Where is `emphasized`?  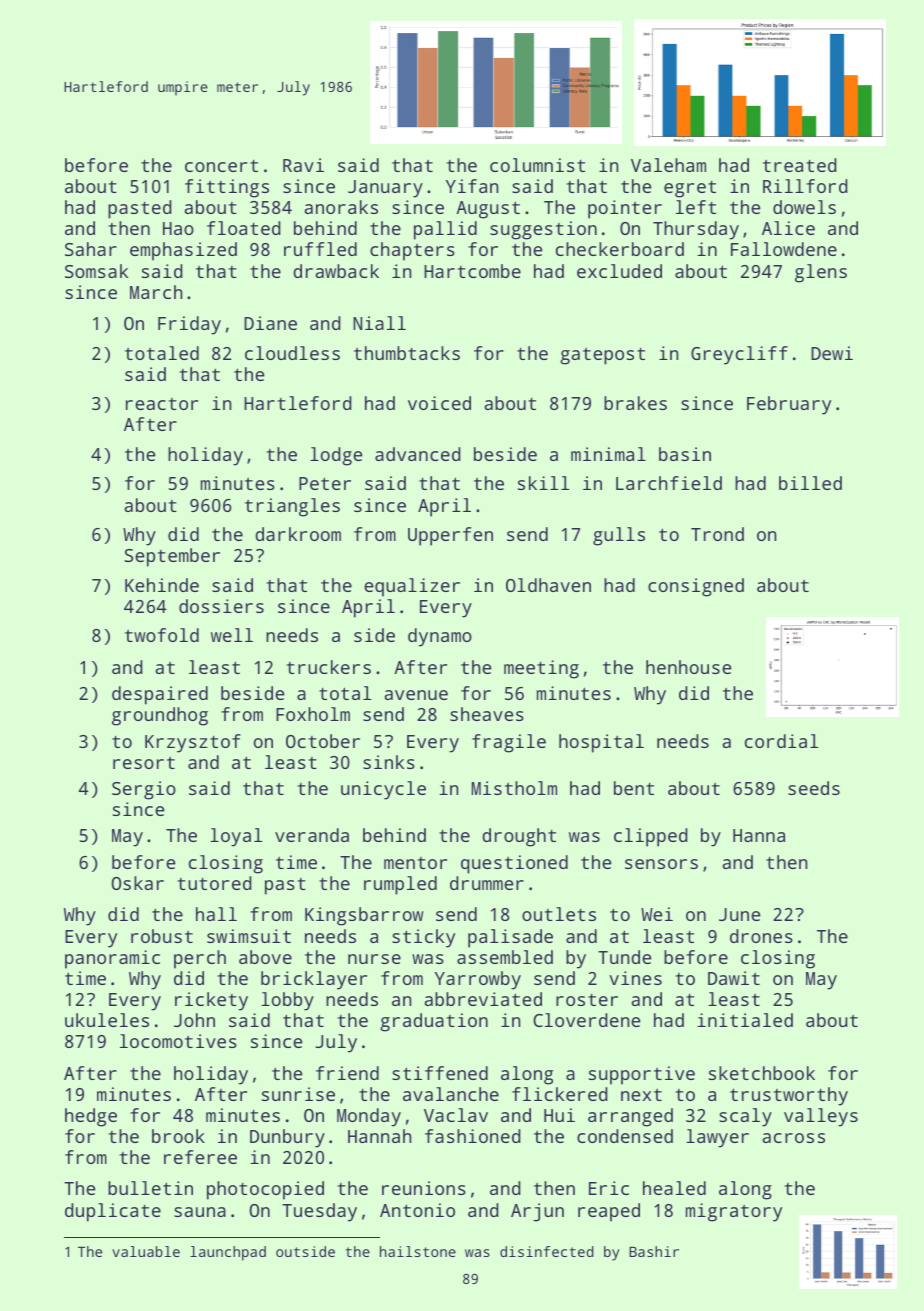 emphasized is located at coordinates (183, 251).
